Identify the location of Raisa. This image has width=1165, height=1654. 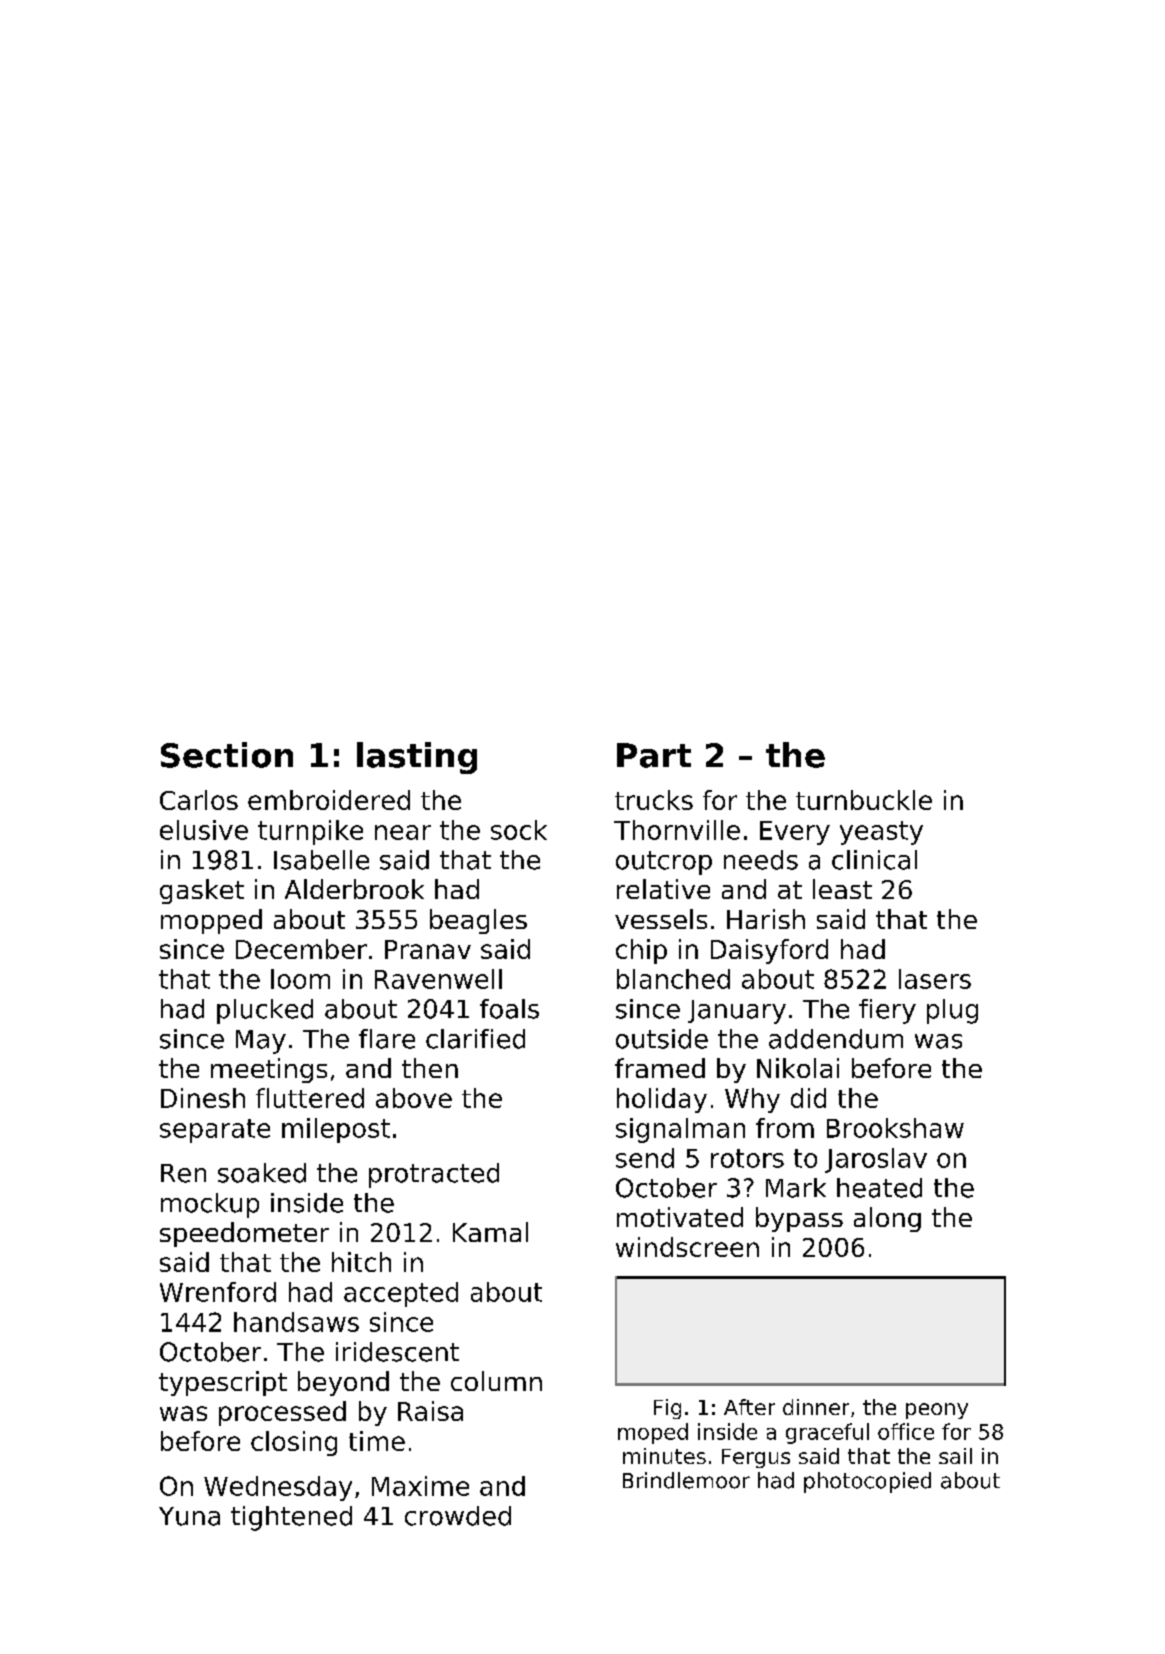
(430, 1411).
